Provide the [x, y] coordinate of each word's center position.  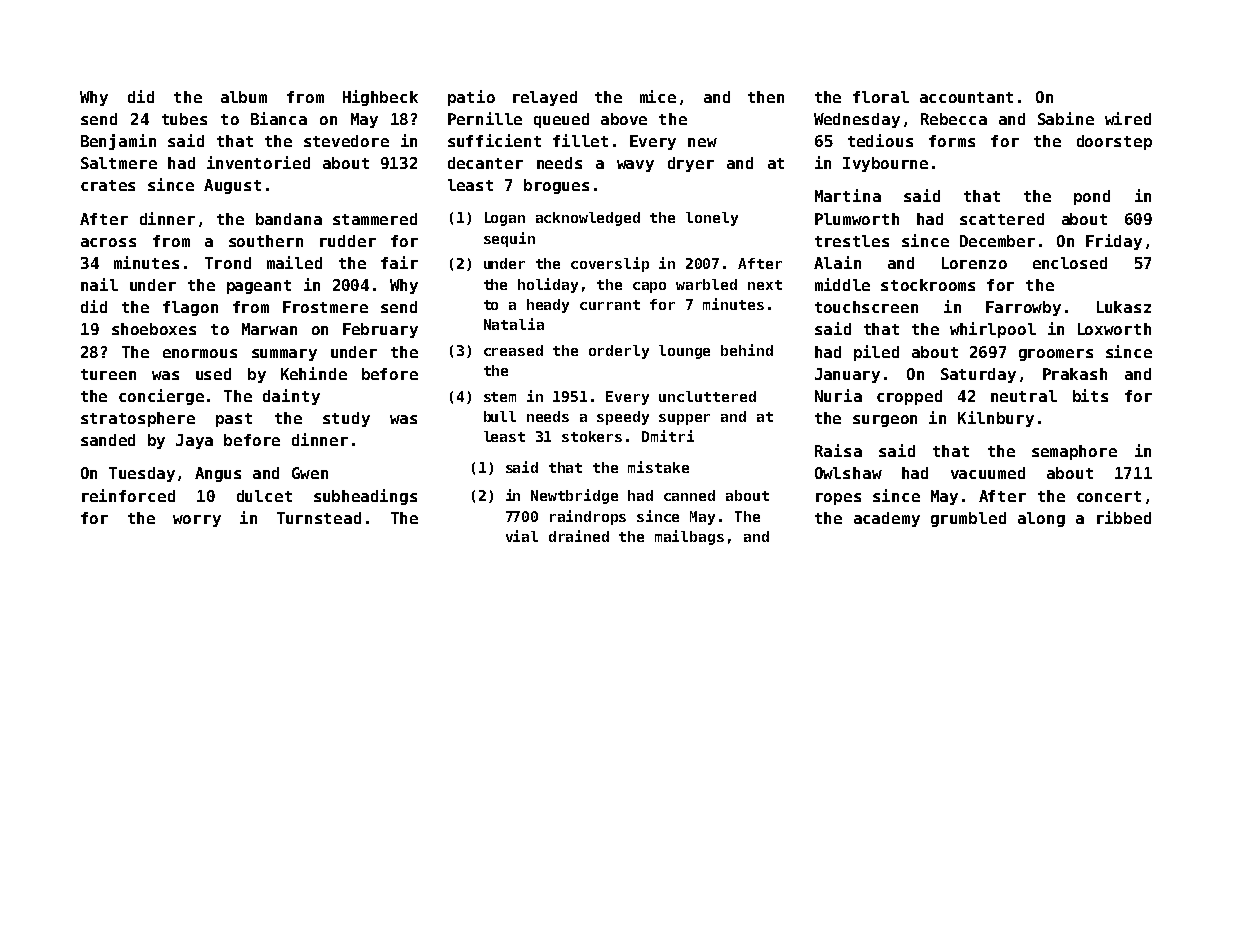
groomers [1056, 355]
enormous [200, 353]
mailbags [689, 537]
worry [197, 521]
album [244, 97]
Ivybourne [885, 164]
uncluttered [707, 396]
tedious [880, 140]
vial [522, 536]
